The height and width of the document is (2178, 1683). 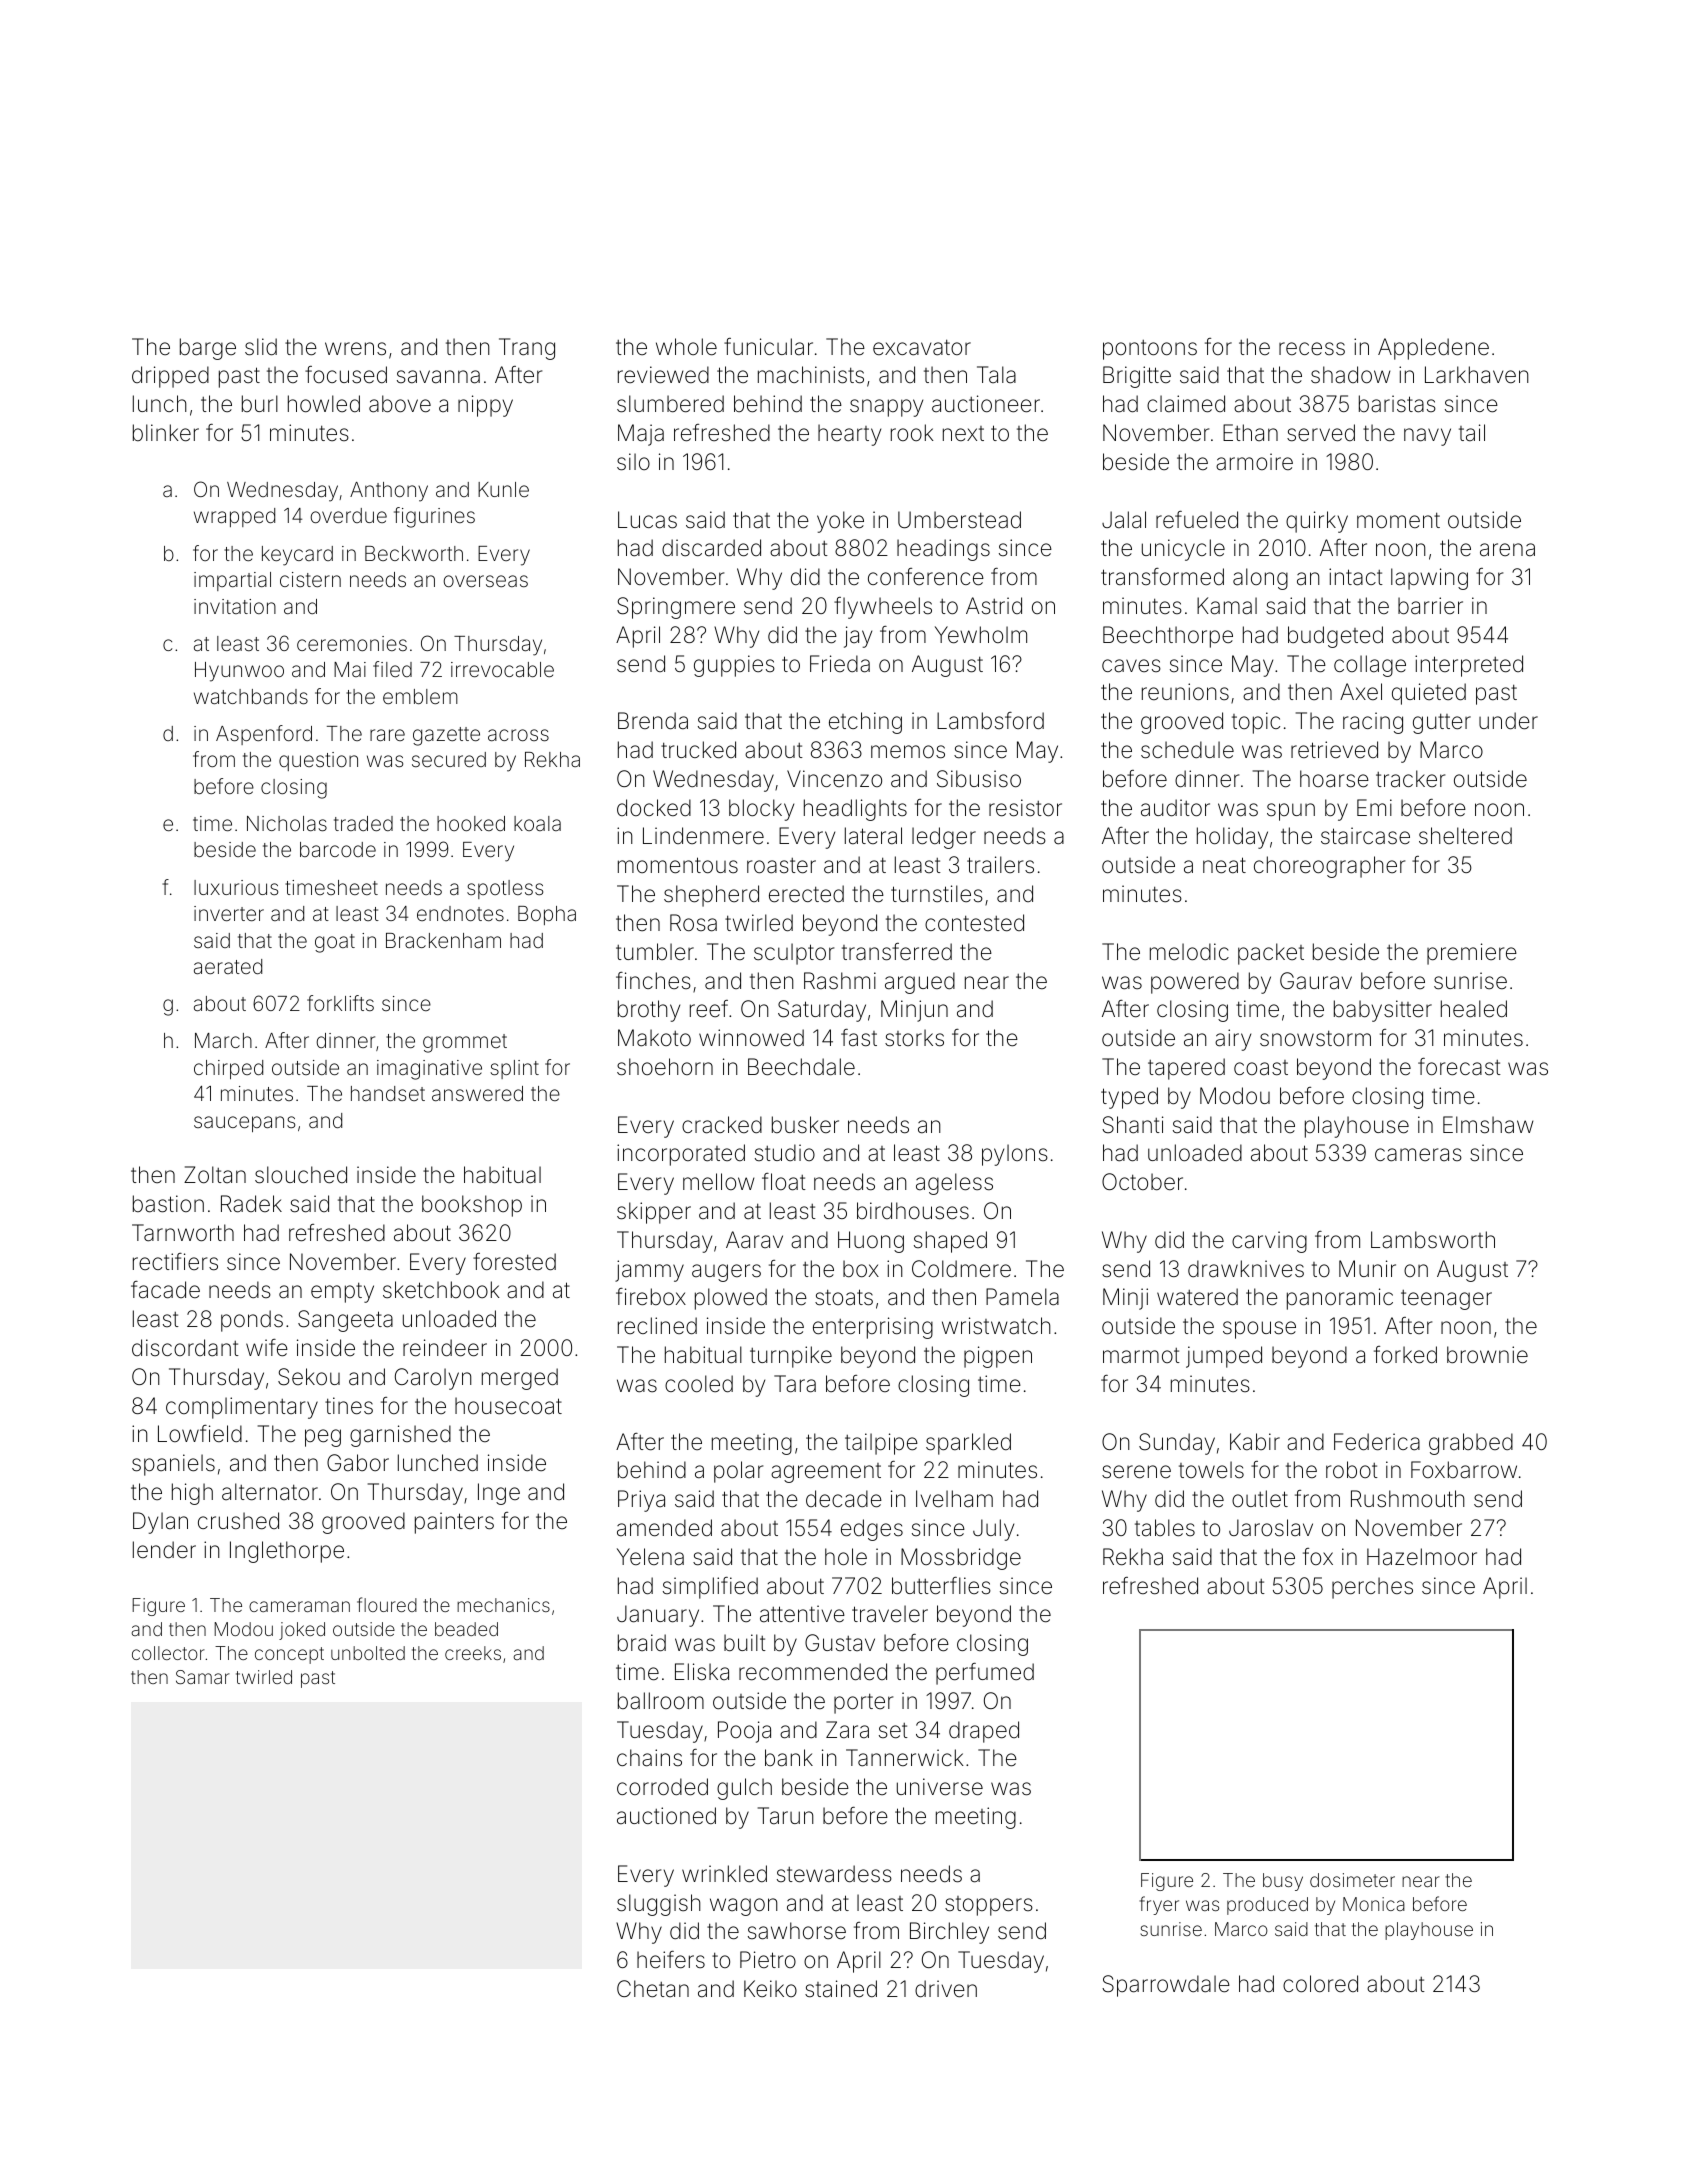 I want to click on watered, so click(x=1197, y=1297).
